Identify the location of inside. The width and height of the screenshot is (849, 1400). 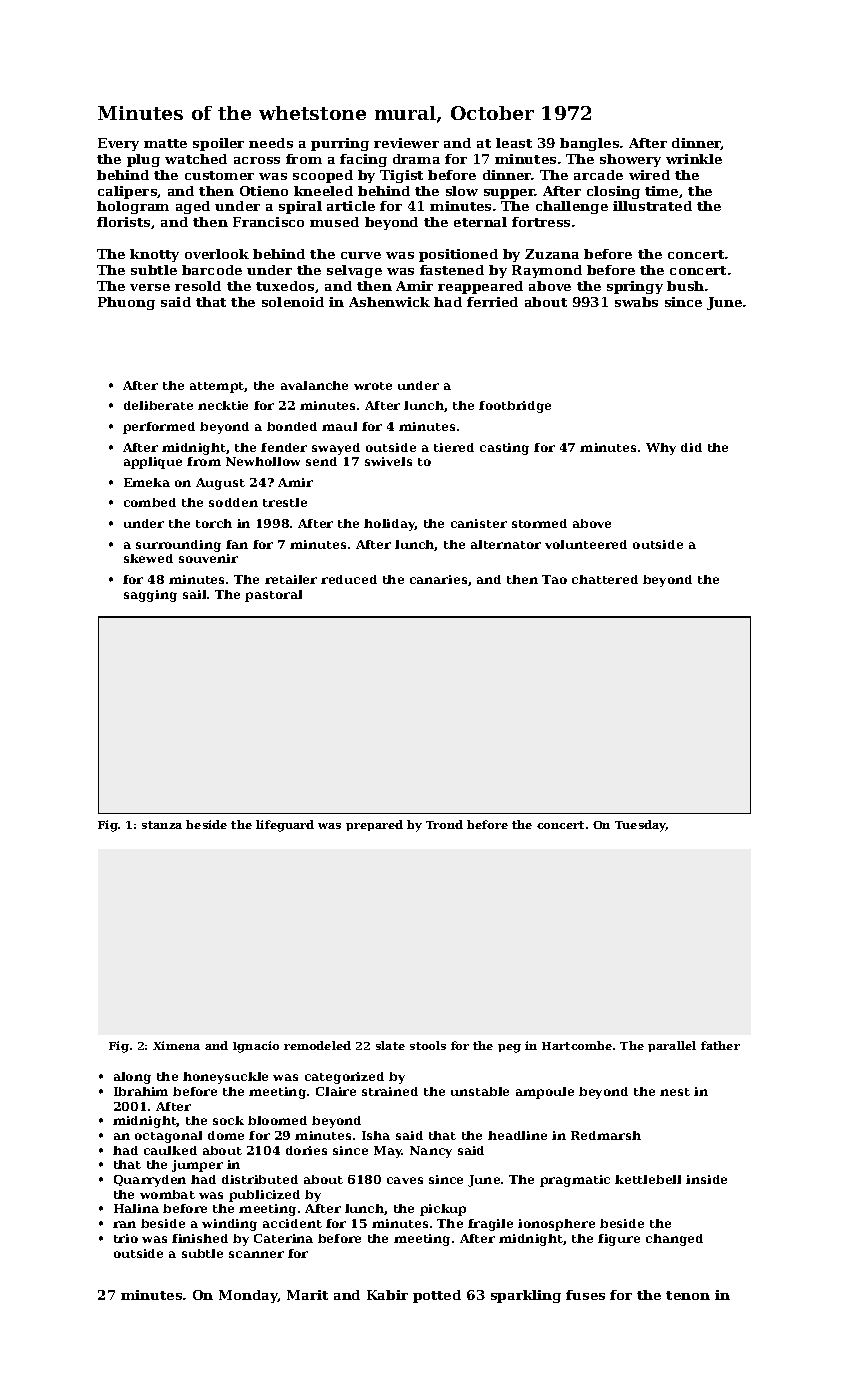
(706, 1179).
